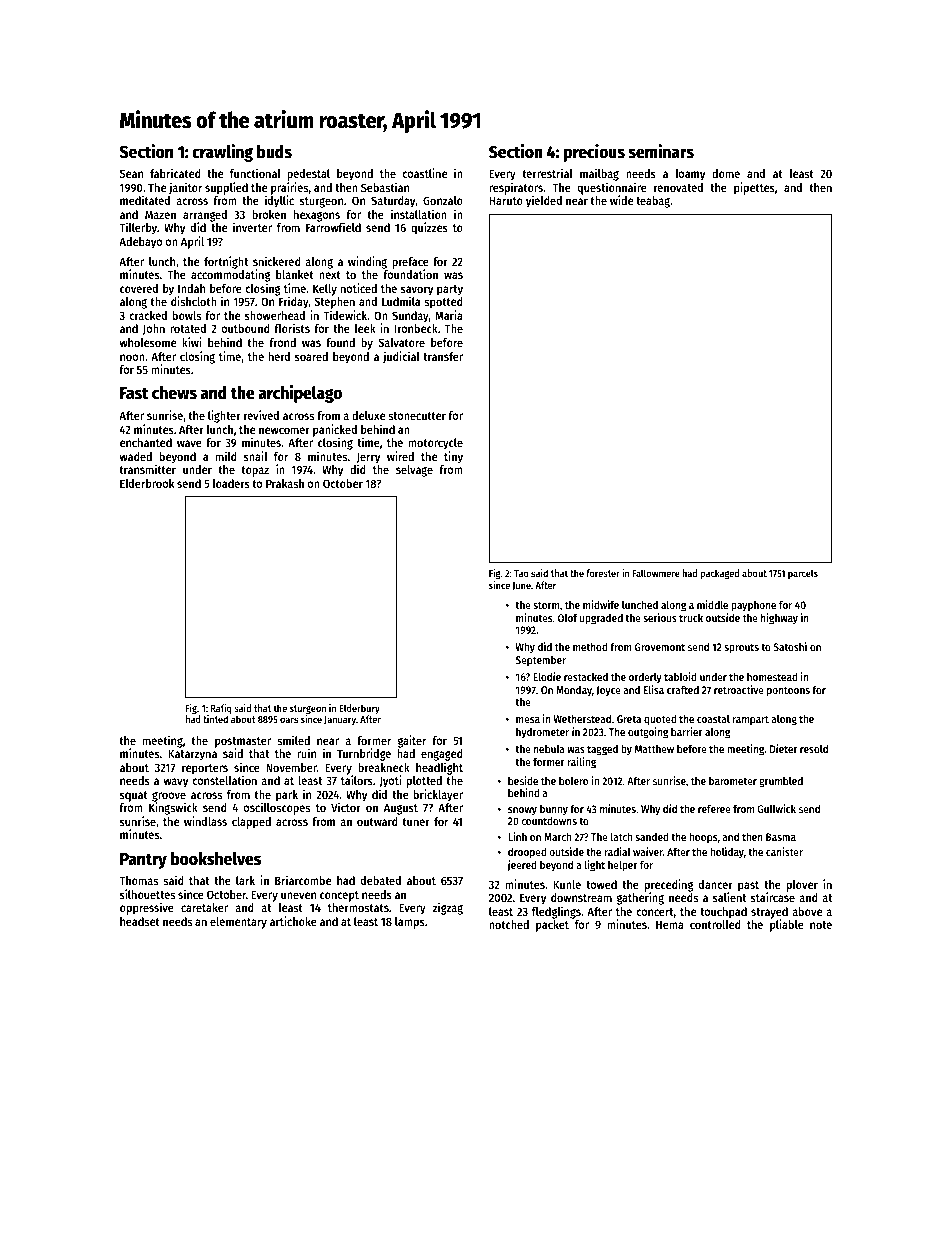 This page has width=952, height=1233. I want to click on supplied, so click(226, 188).
